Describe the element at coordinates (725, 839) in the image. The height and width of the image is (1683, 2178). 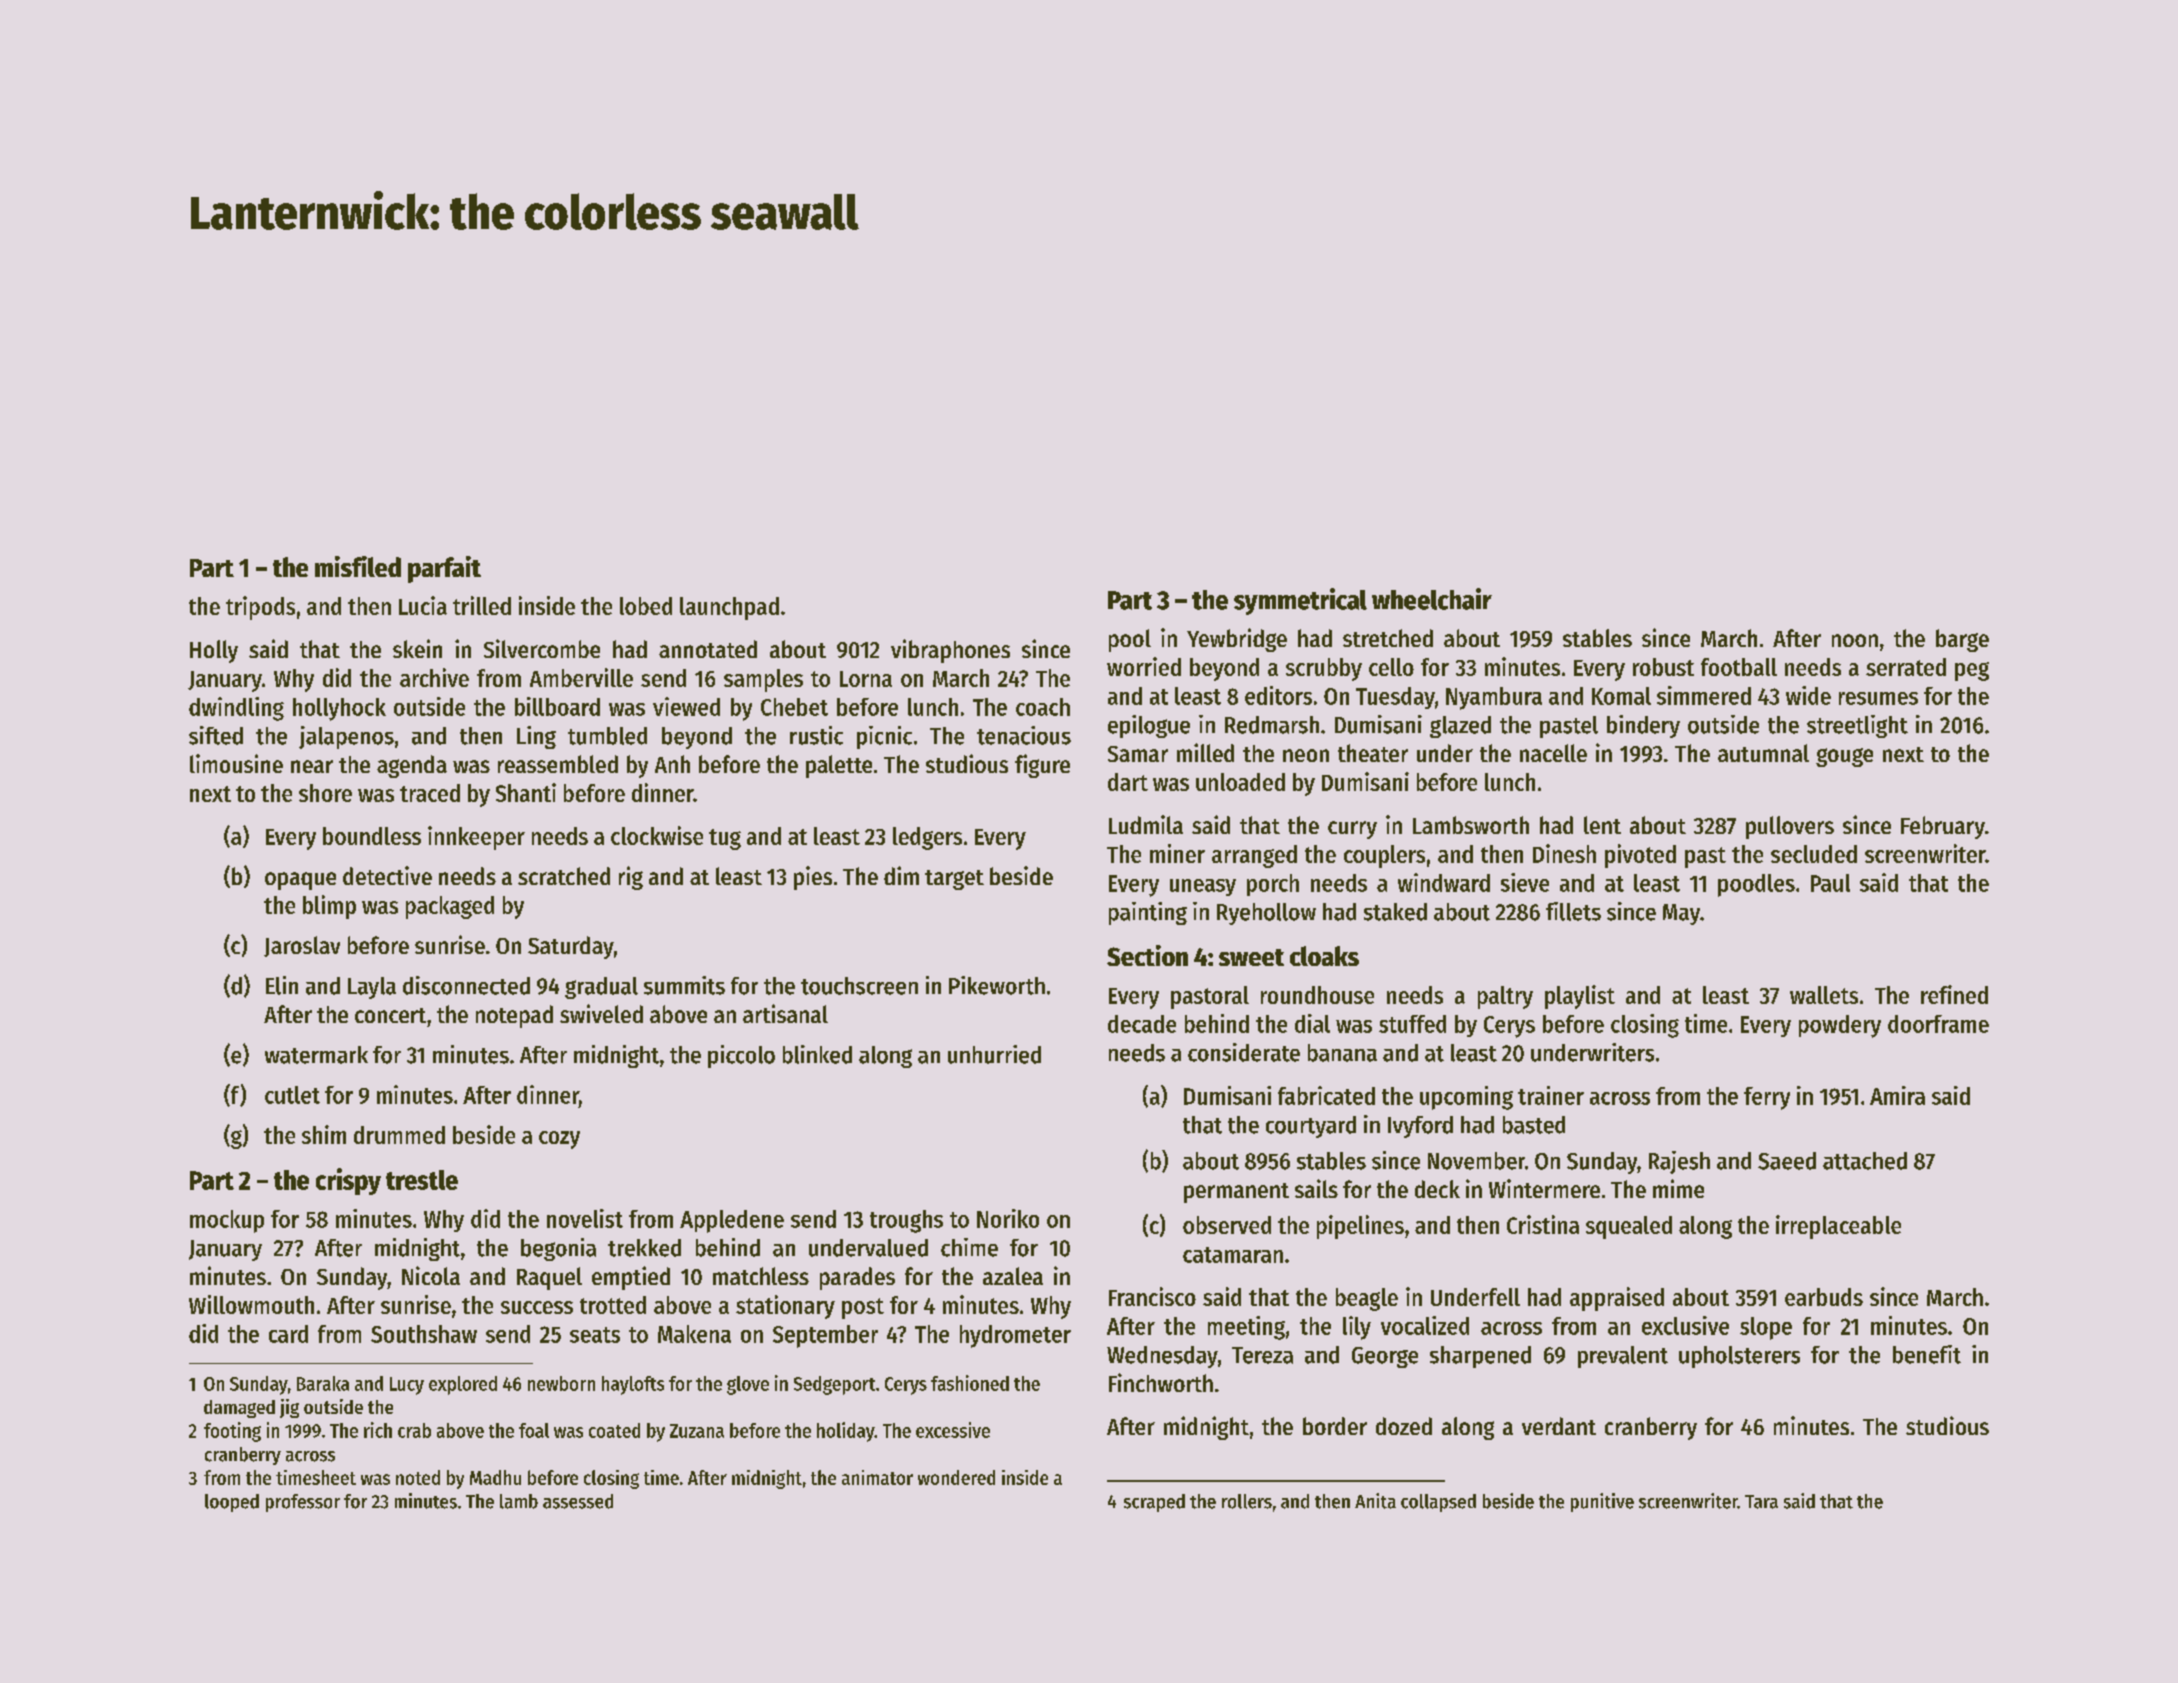
I see `tug` at that location.
